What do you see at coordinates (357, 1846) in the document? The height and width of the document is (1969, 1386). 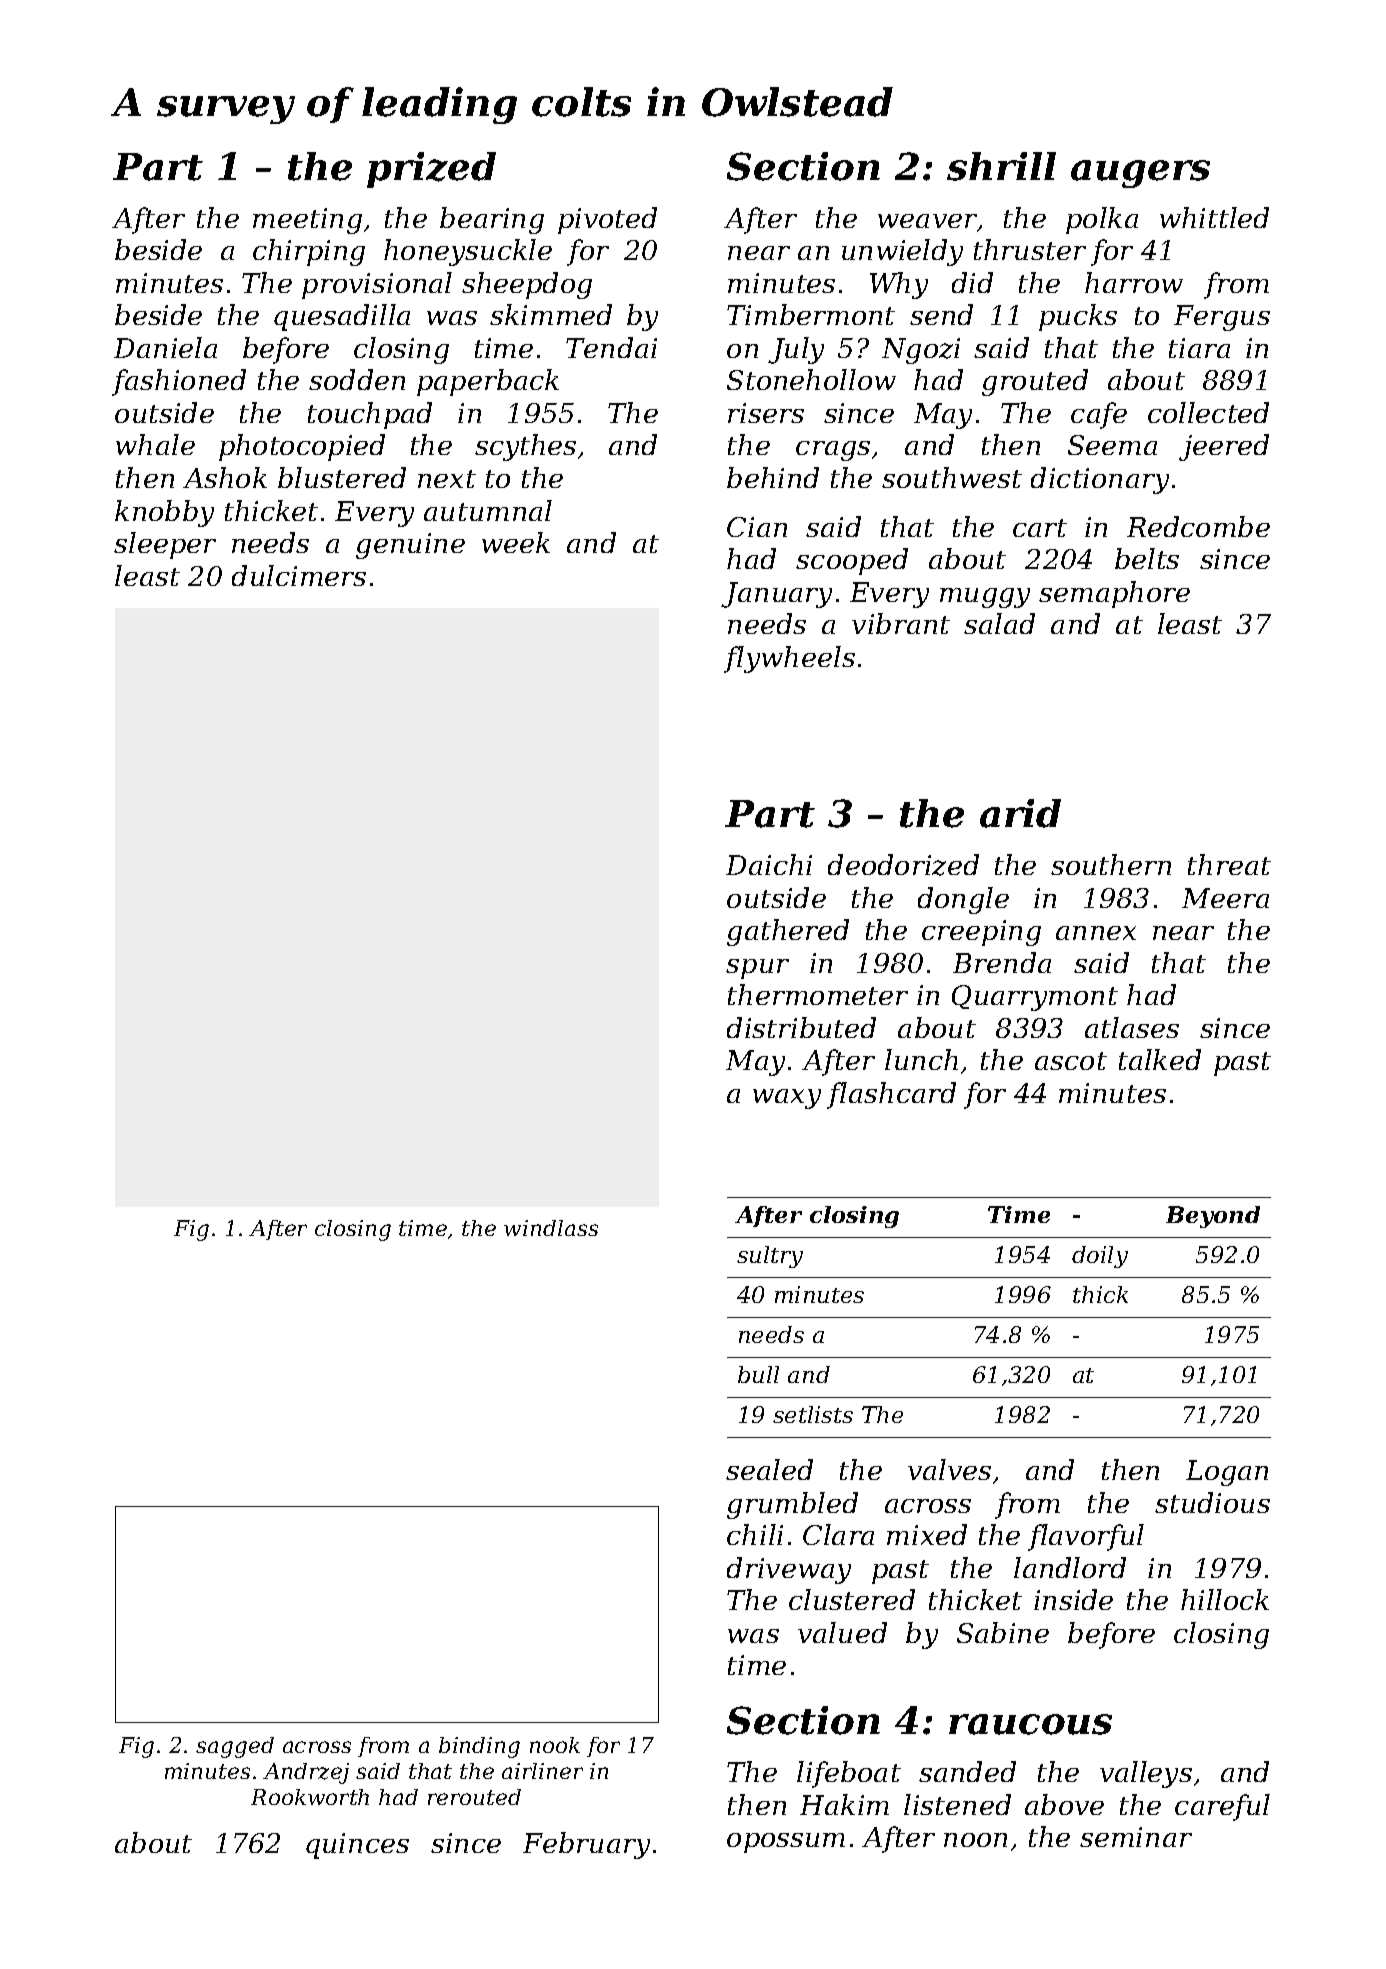 I see `quinces` at bounding box center [357, 1846].
